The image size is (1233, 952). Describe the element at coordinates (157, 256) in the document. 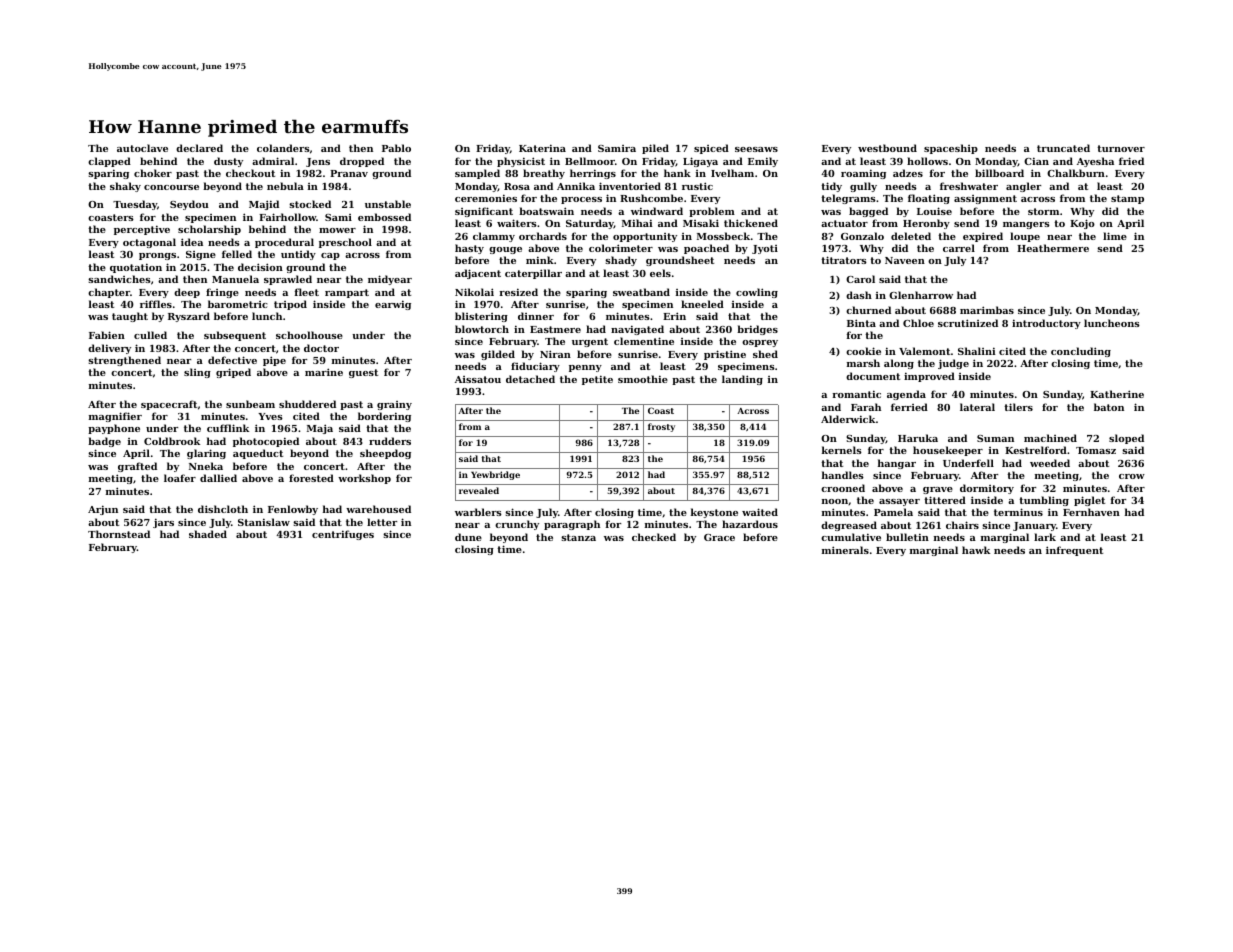

I see `prongs` at that location.
